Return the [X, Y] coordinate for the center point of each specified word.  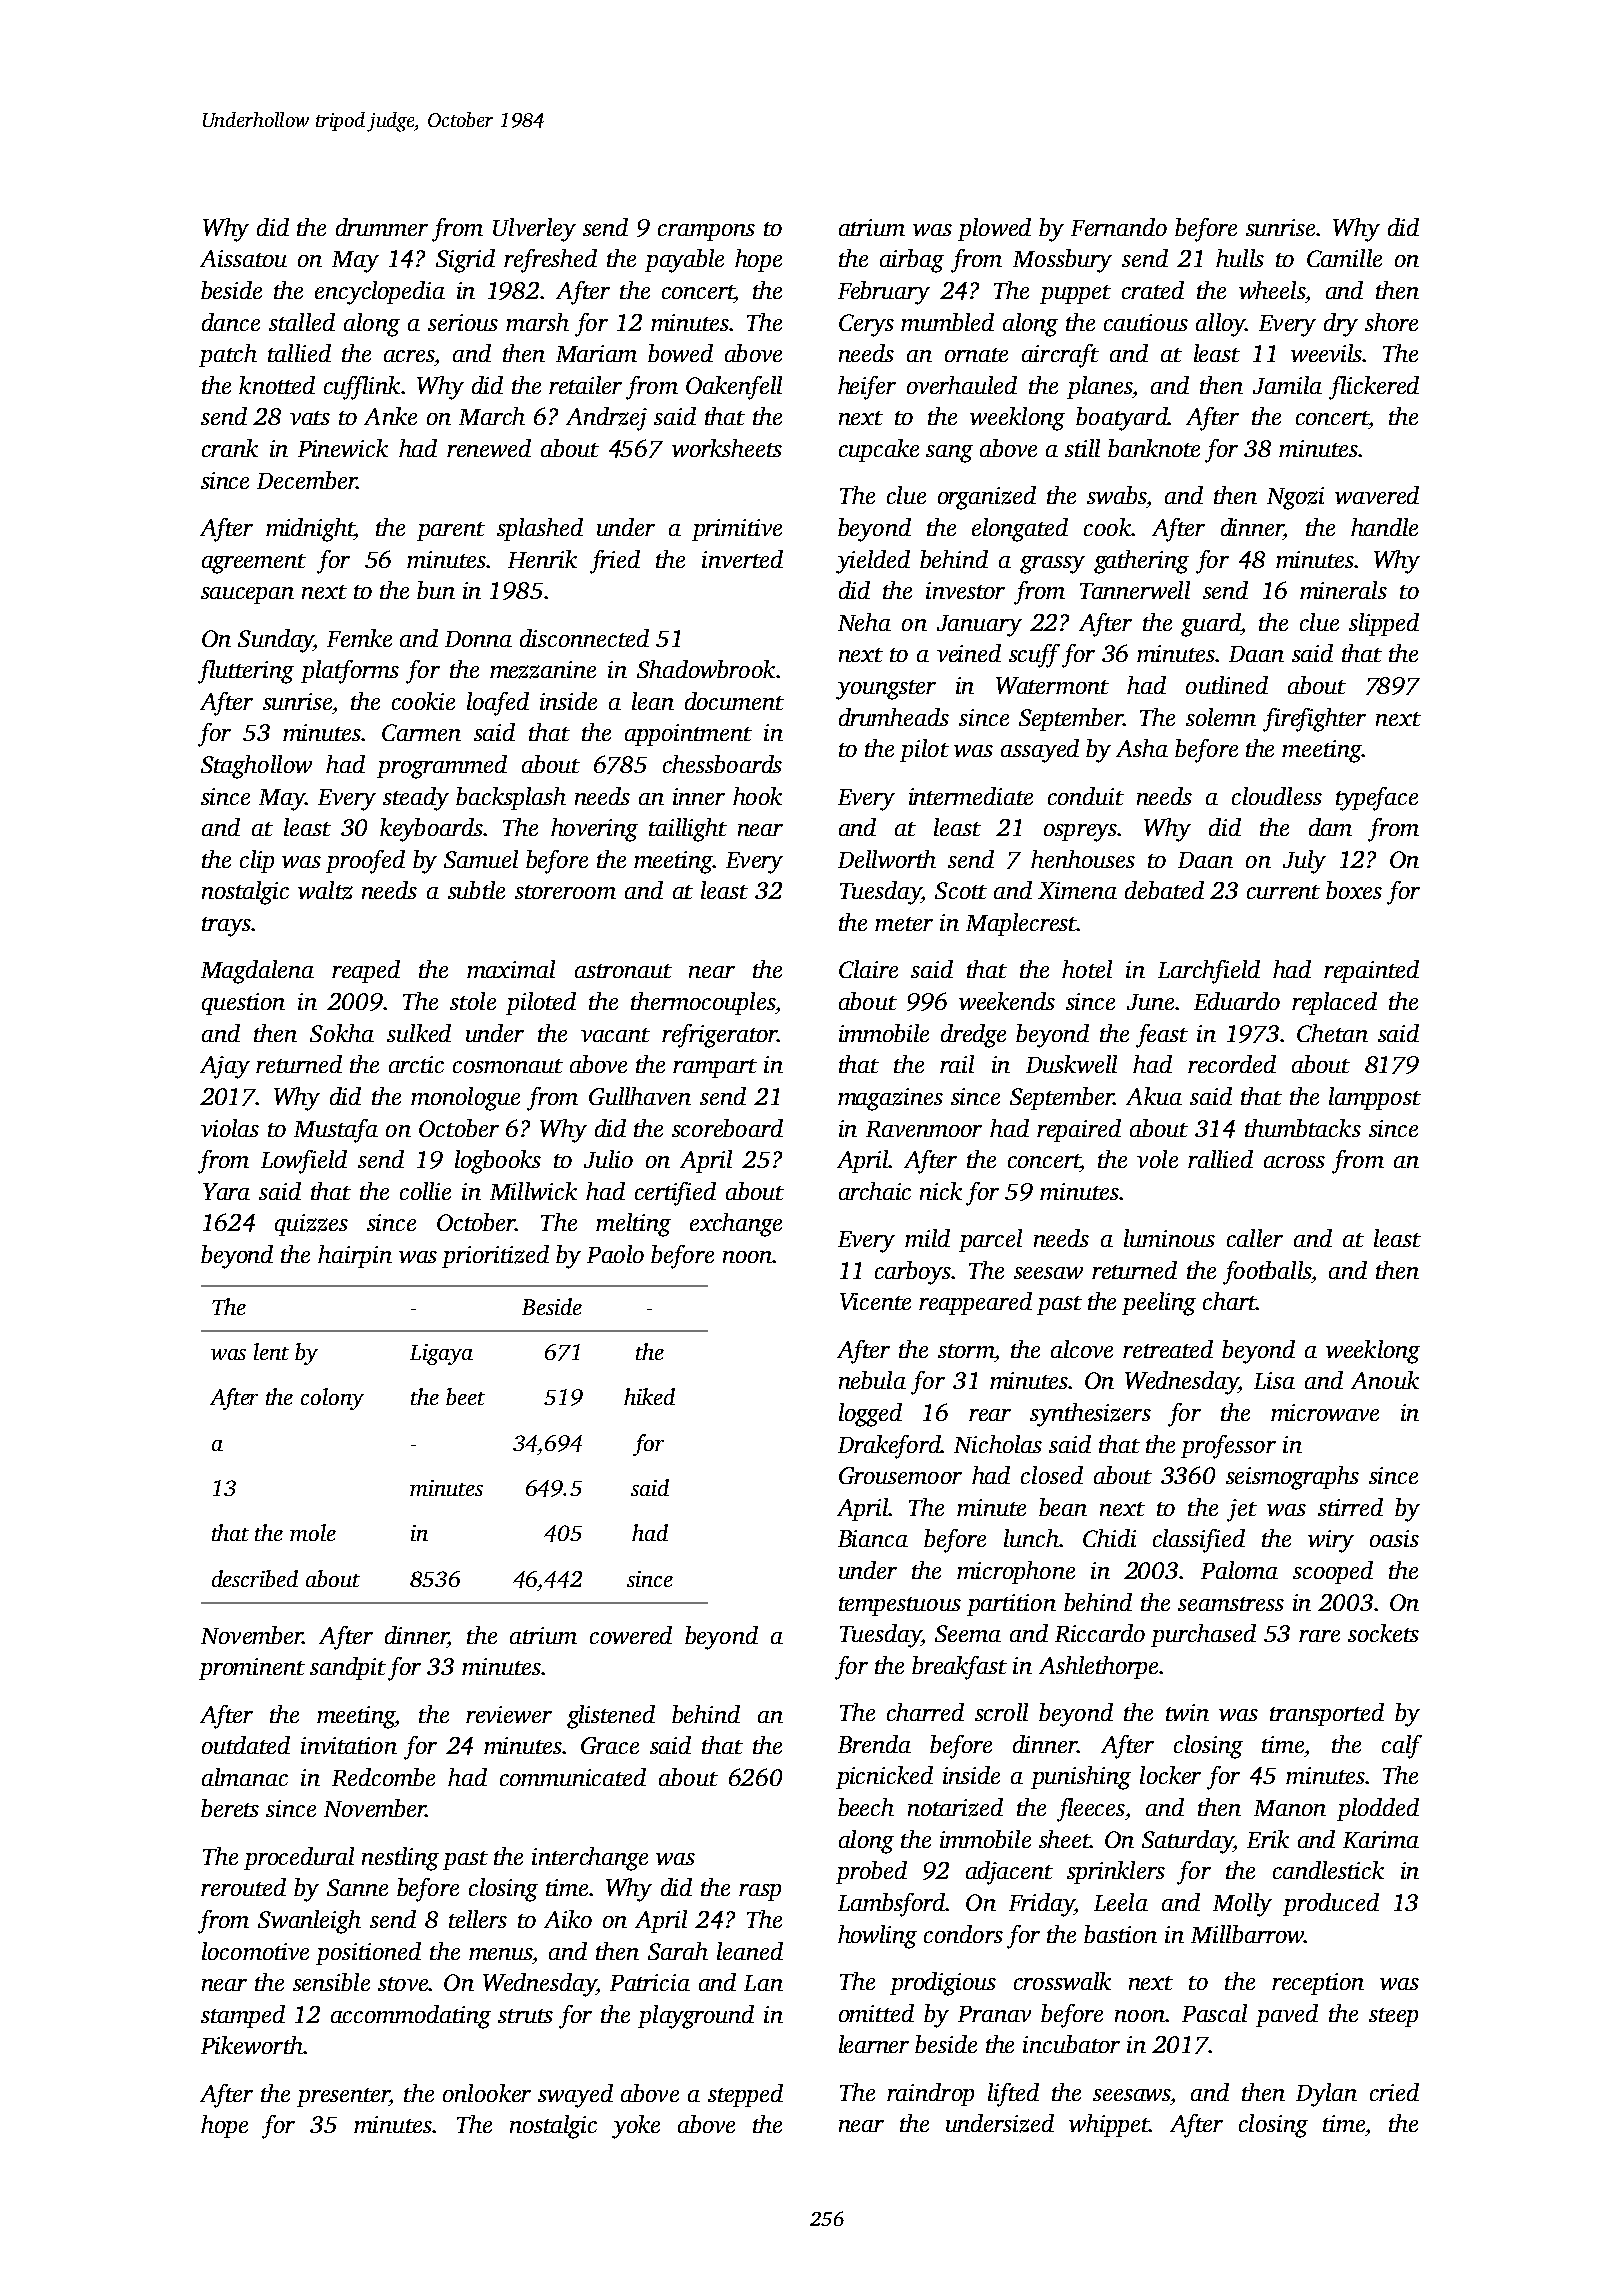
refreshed [550, 261]
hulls [1240, 258]
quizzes [311, 1225]
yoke [636, 2127]
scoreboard [727, 1128]
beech [866, 1807]
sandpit [348, 1668]
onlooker [487, 2093]
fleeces [1091, 1810]
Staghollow [256, 767]
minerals [1343, 590]
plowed [994, 229]
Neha [864, 622]
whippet [1109, 2125]
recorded [1232, 1064]
